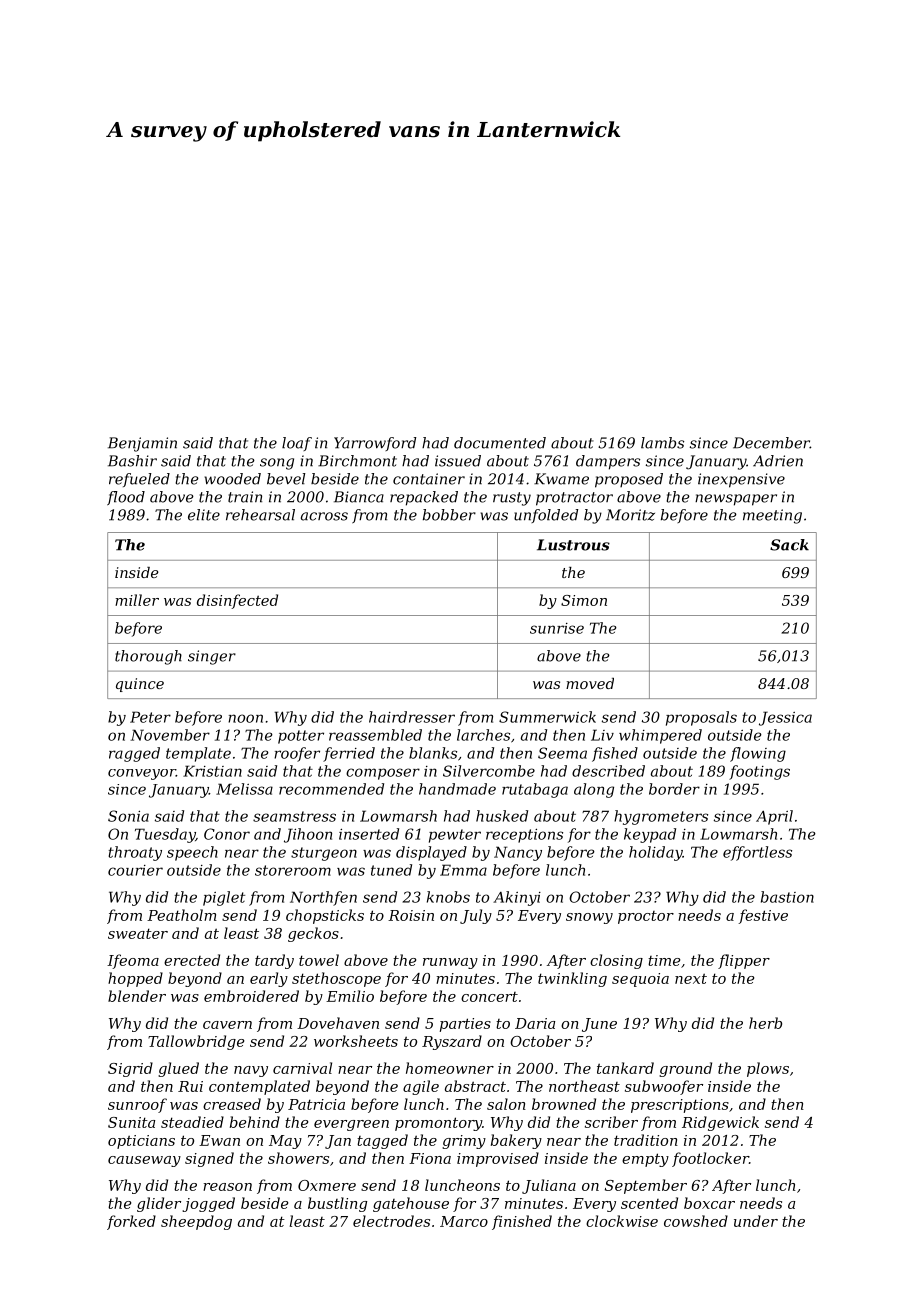 The height and width of the screenshot is (1308, 924). Describe the element at coordinates (134, 754) in the screenshot. I see `ragged` at that location.
